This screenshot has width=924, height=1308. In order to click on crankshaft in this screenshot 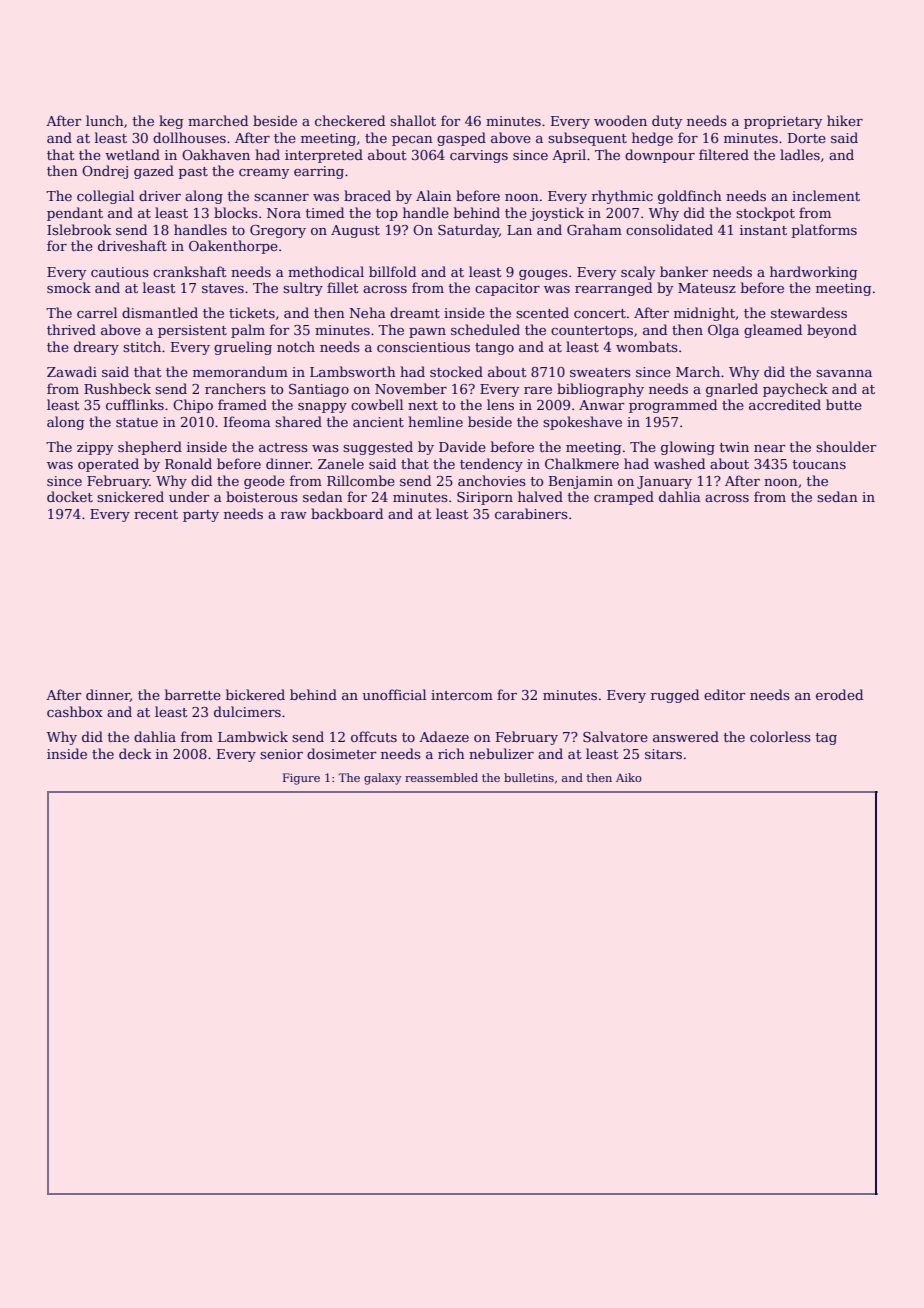, I will do `click(190, 271)`.
